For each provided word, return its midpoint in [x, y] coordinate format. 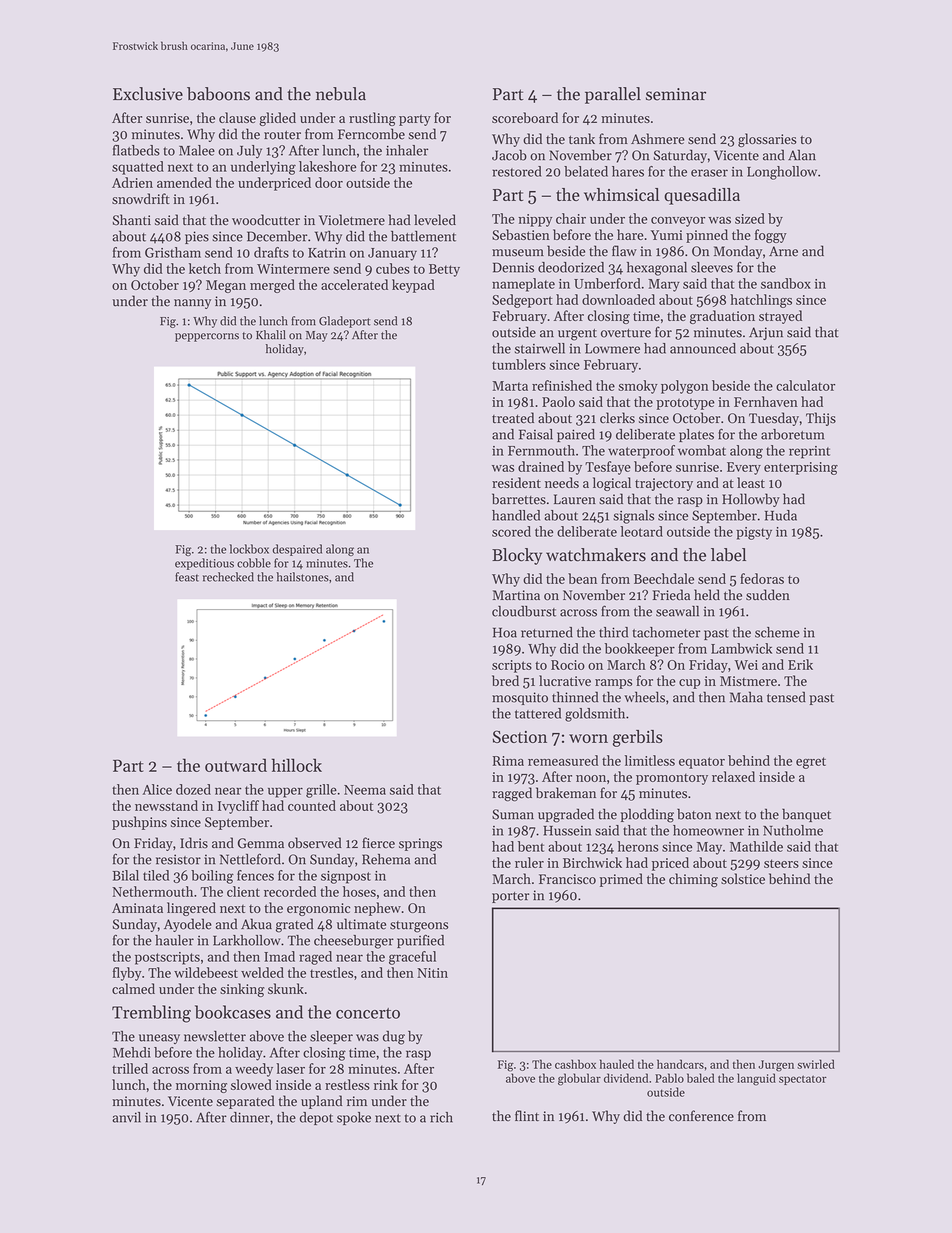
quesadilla [702, 196]
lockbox [249, 549]
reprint [809, 452]
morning [201, 1086]
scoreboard [525, 117]
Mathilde [756, 846]
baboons [218, 94]
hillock [297, 765]
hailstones [302, 577]
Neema [365, 790]
